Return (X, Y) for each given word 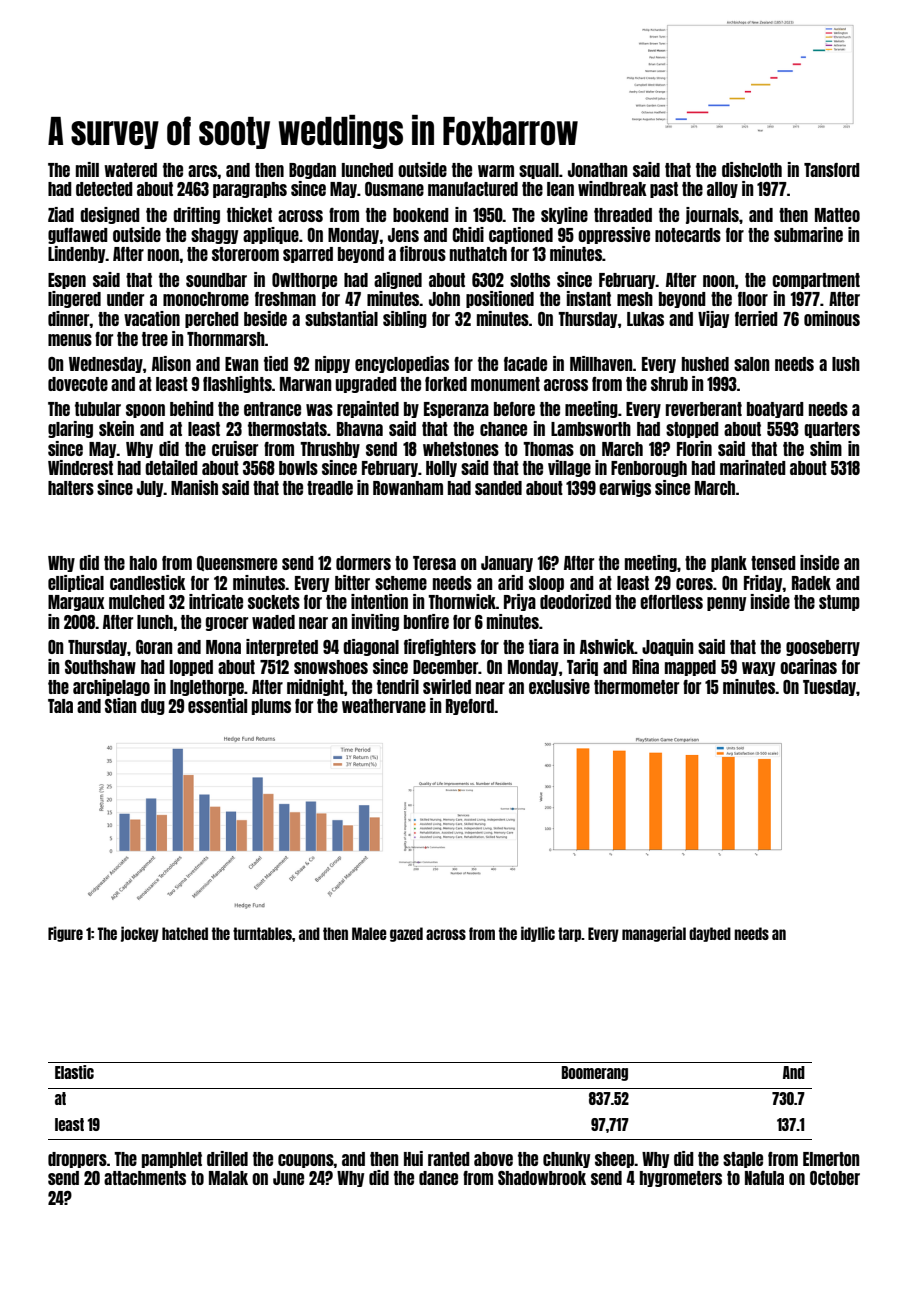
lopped (191, 668)
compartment (816, 281)
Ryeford (470, 707)
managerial (654, 934)
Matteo (837, 215)
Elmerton (831, 1159)
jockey (140, 934)
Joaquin (668, 647)
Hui (413, 1158)
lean (560, 189)
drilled (227, 1158)
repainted (368, 409)
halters (71, 488)
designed (110, 215)
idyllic (538, 934)
